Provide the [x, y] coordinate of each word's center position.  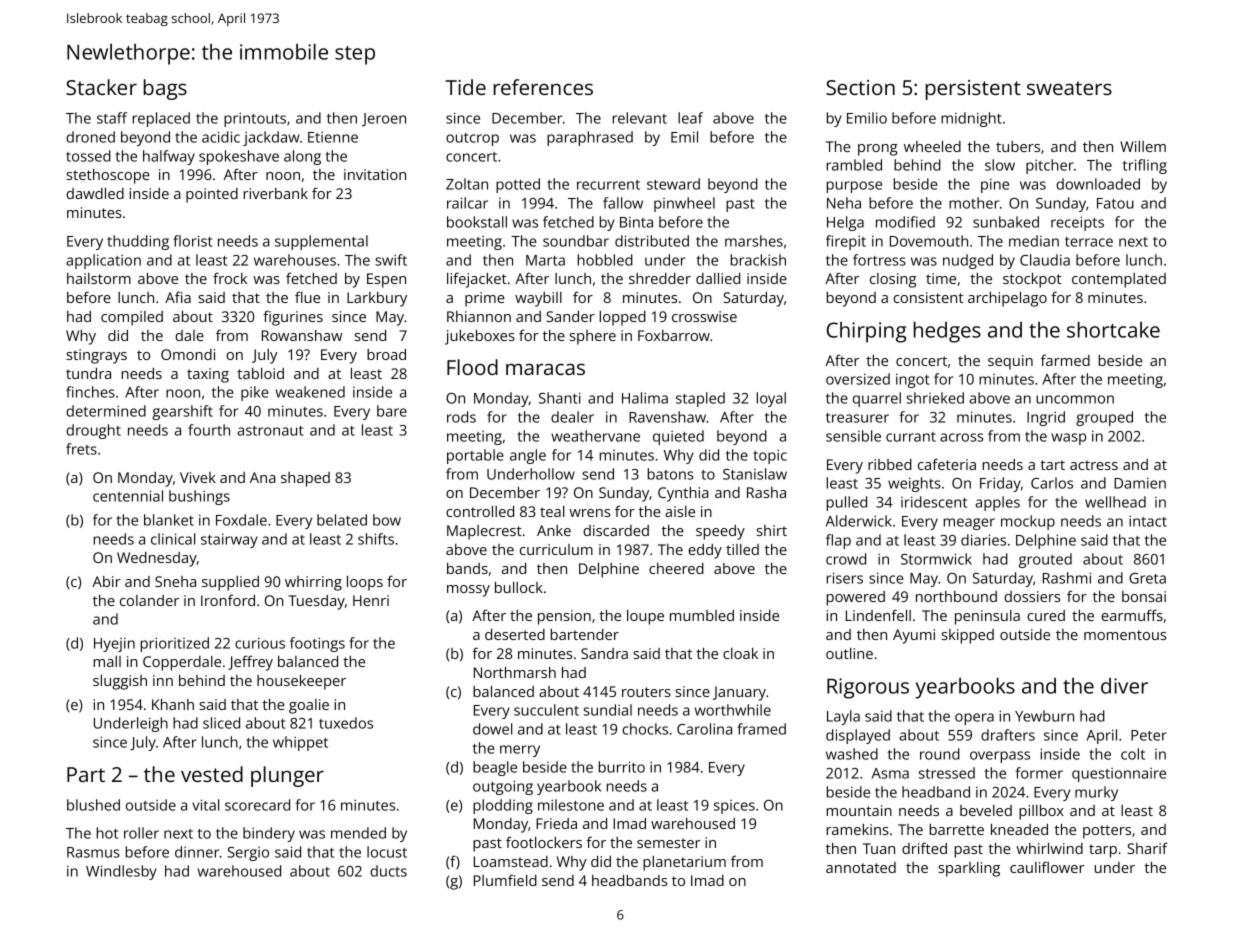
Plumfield [505, 880]
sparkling [969, 869]
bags [165, 89]
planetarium [684, 863]
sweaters [1069, 88]
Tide [466, 87]
